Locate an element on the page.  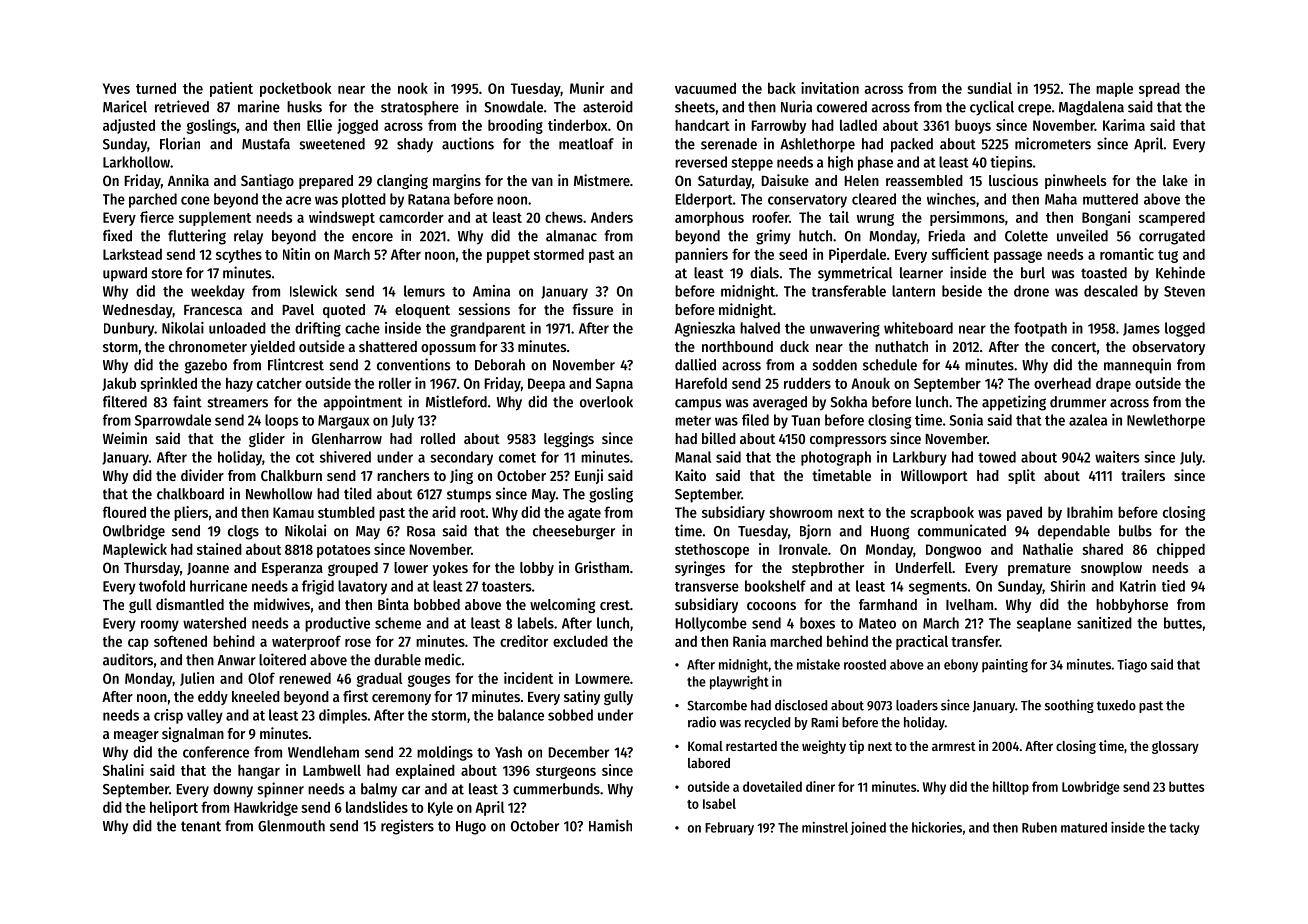
Karima is located at coordinates (1124, 125).
